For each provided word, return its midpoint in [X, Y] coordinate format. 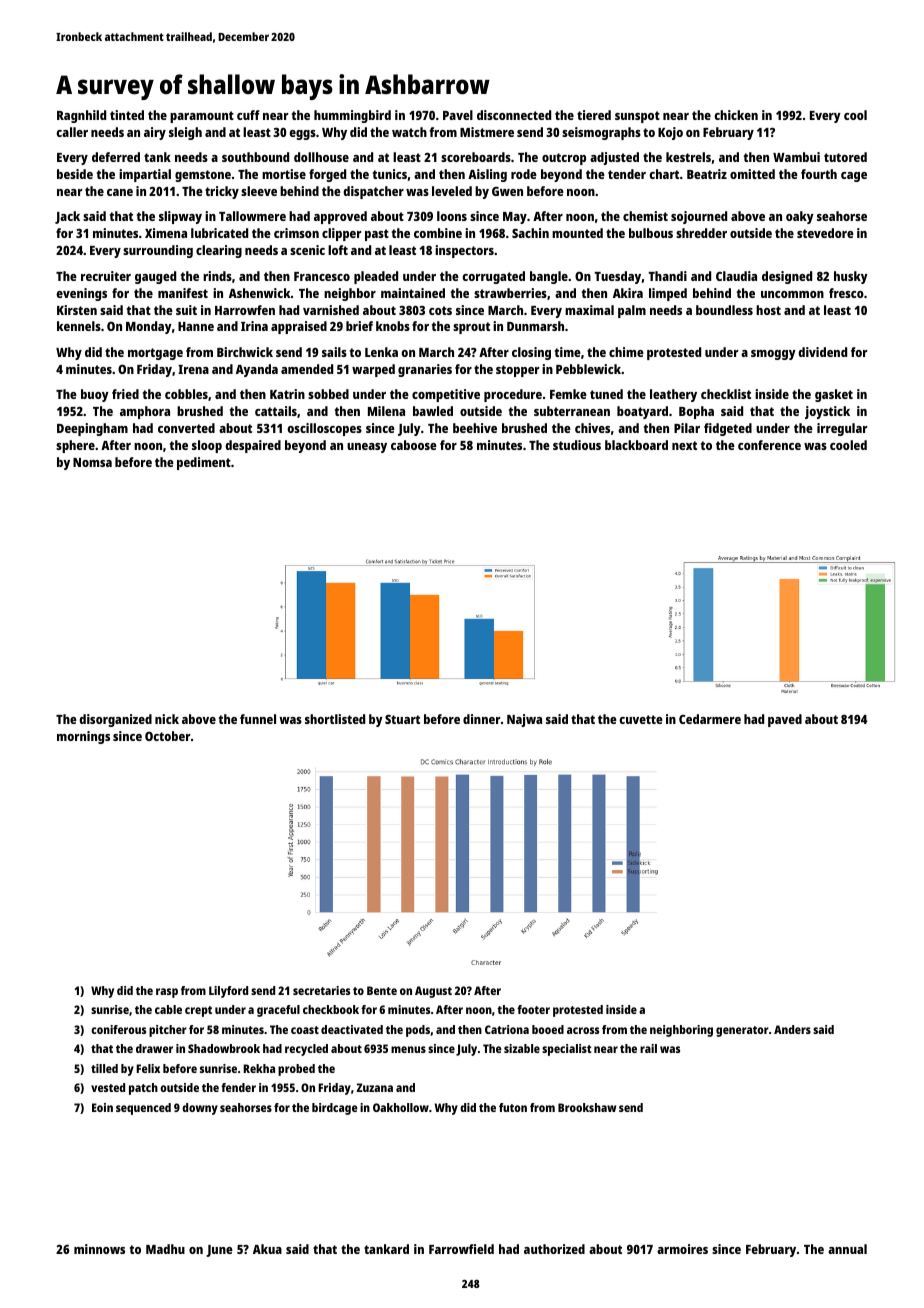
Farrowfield [461, 1249]
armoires [682, 1249]
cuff [248, 115]
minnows [99, 1249]
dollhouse [321, 157]
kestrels [688, 157]
